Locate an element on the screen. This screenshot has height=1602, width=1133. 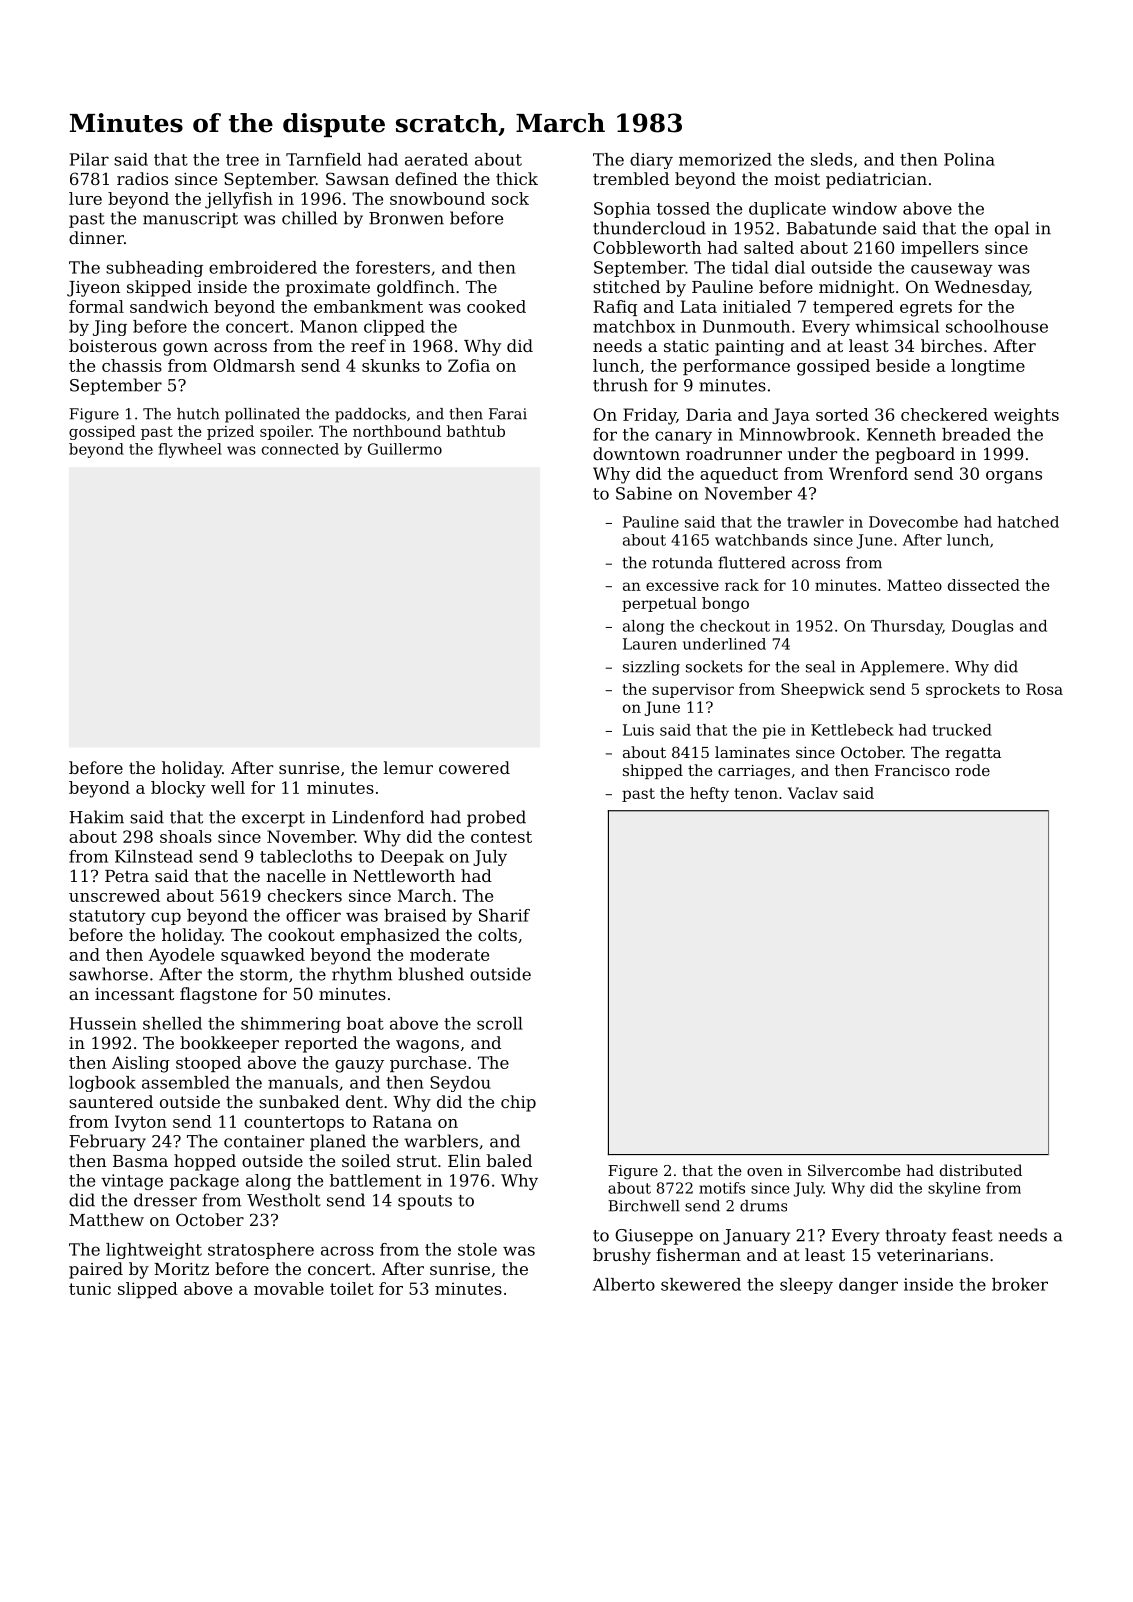
blocky is located at coordinates (178, 789).
